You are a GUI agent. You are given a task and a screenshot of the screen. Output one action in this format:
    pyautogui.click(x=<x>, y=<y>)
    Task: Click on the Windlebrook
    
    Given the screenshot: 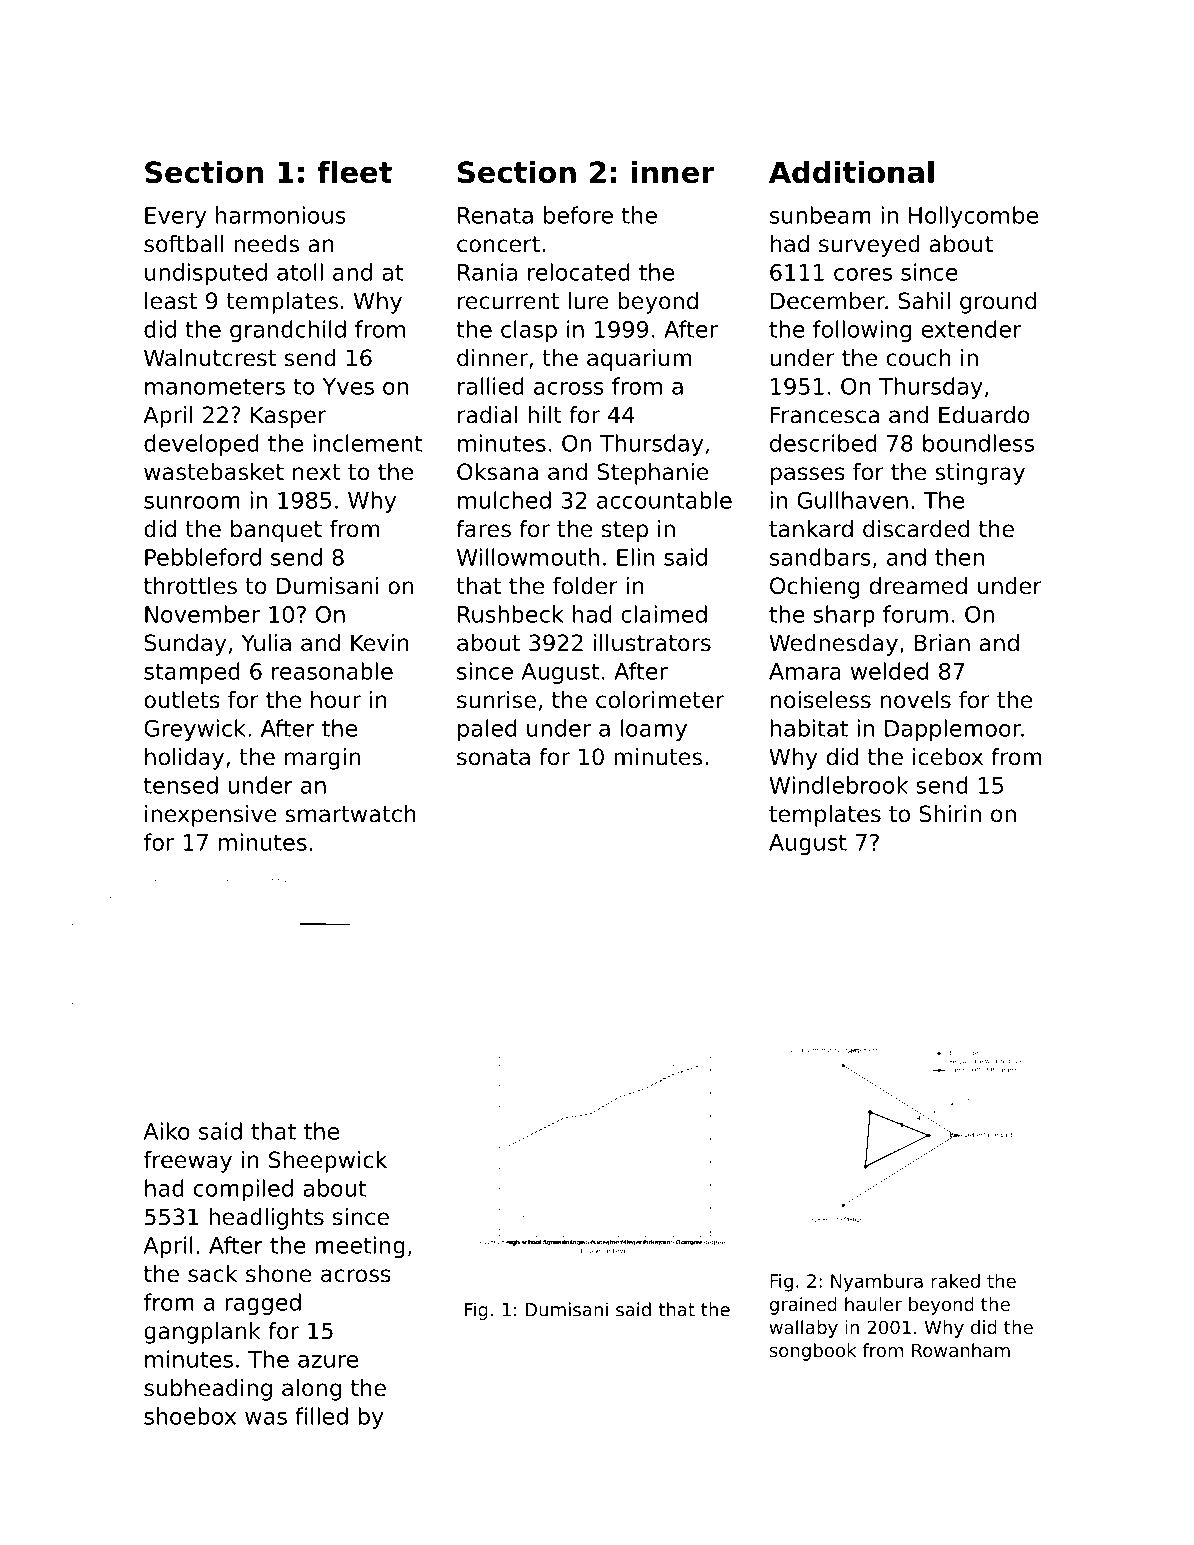 What is the action you would take?
    pyautogui.click(x=838, y=785)
